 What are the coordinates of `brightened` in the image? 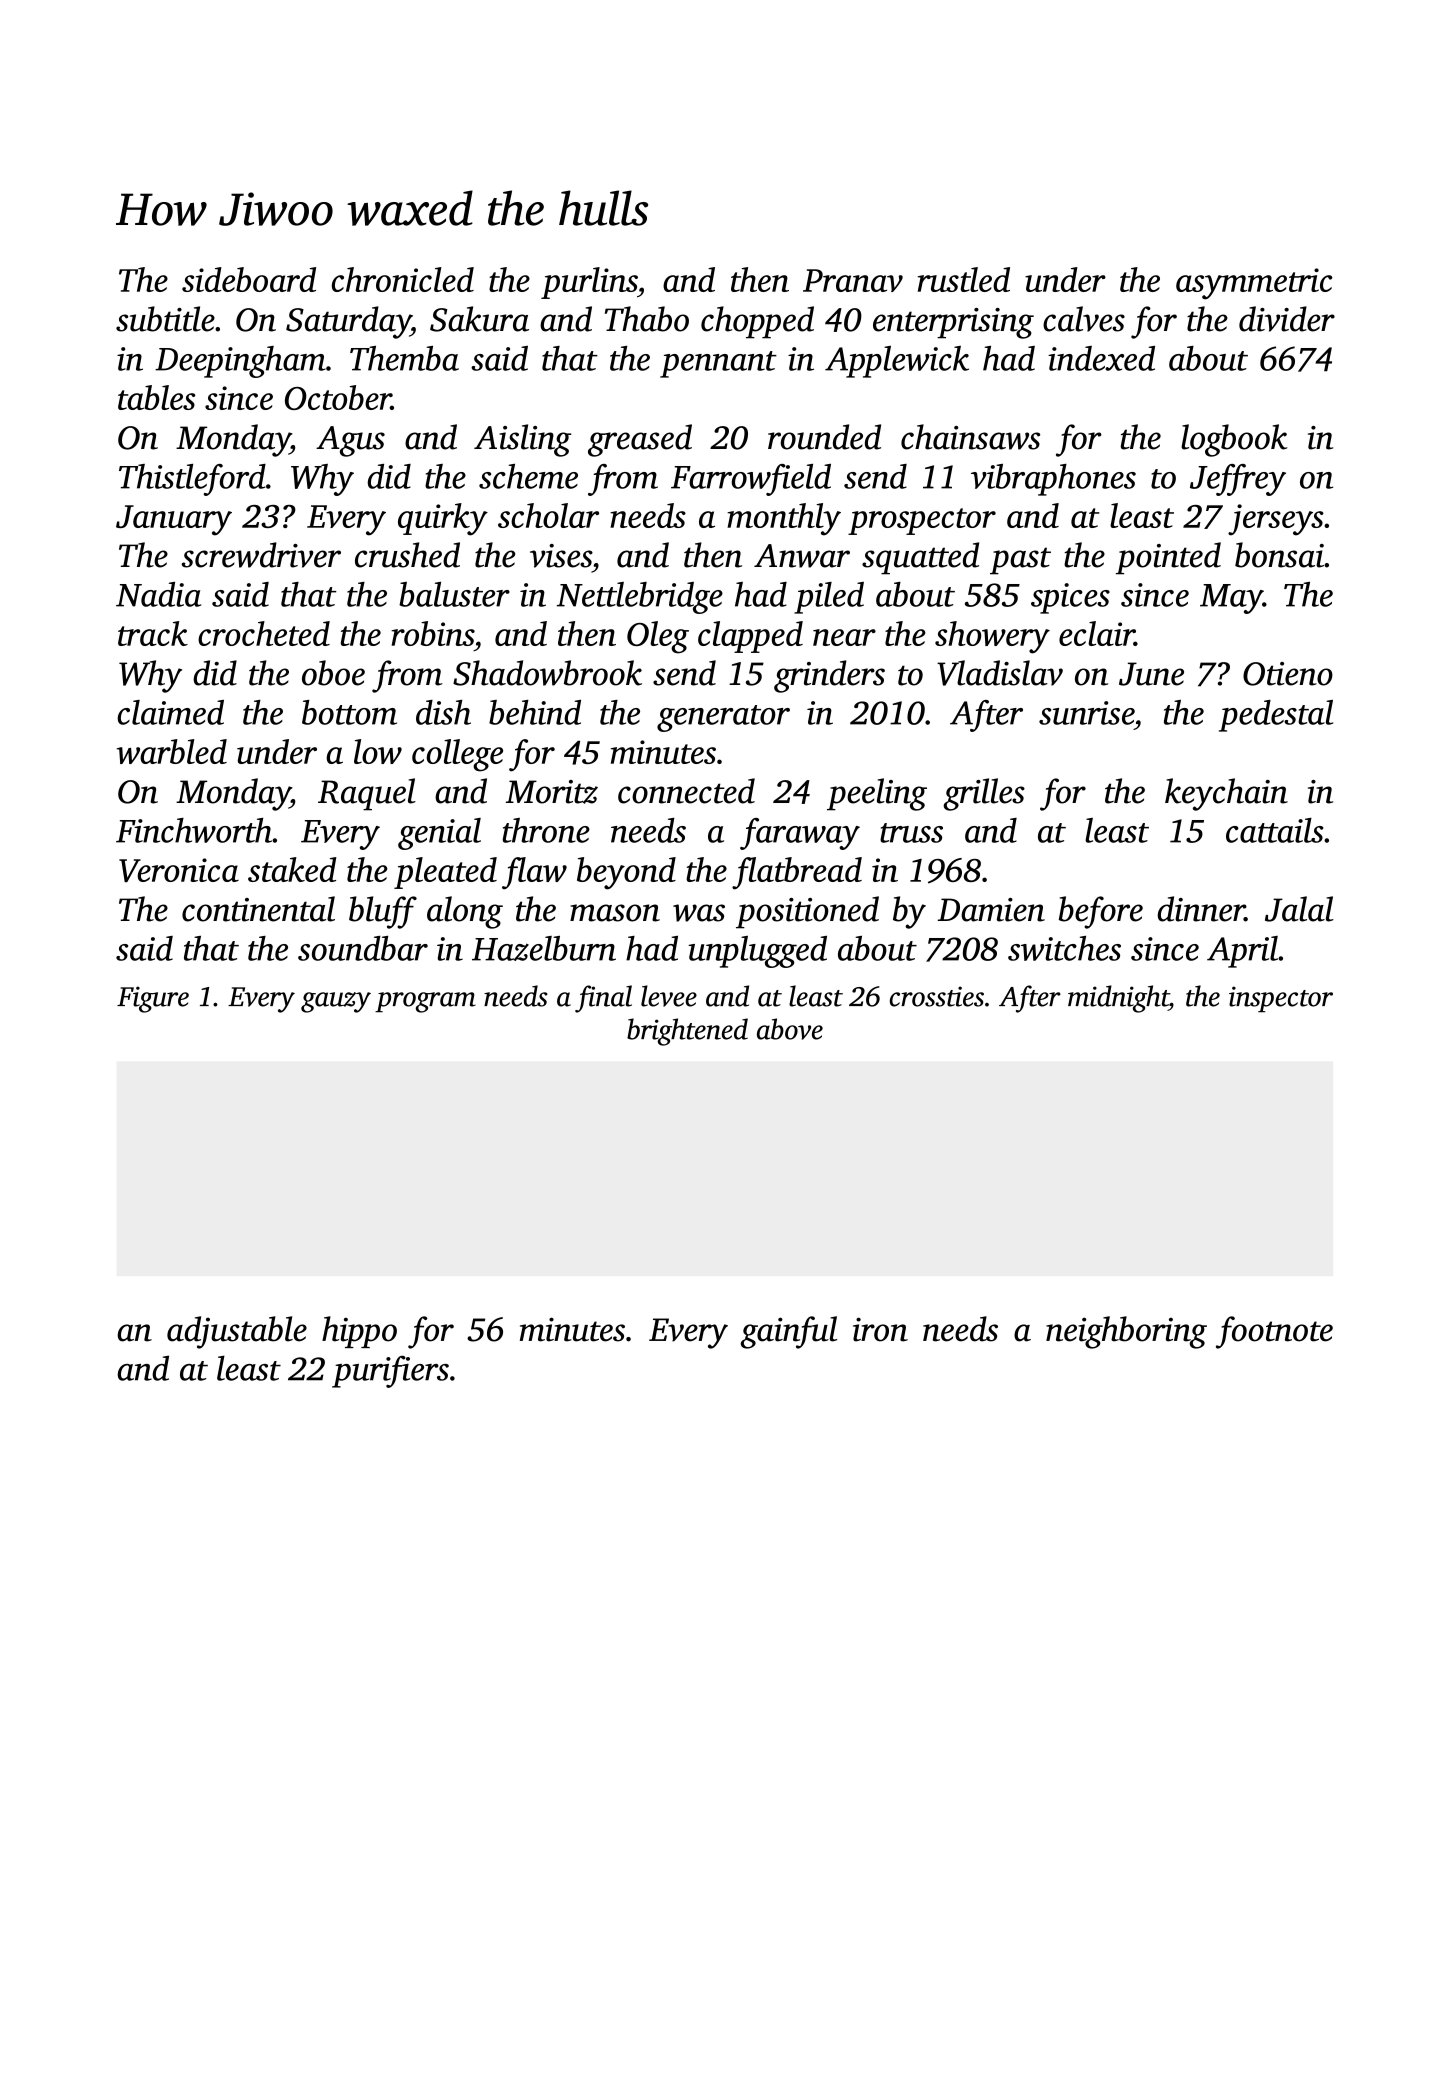 It's located at (687, 1032).
